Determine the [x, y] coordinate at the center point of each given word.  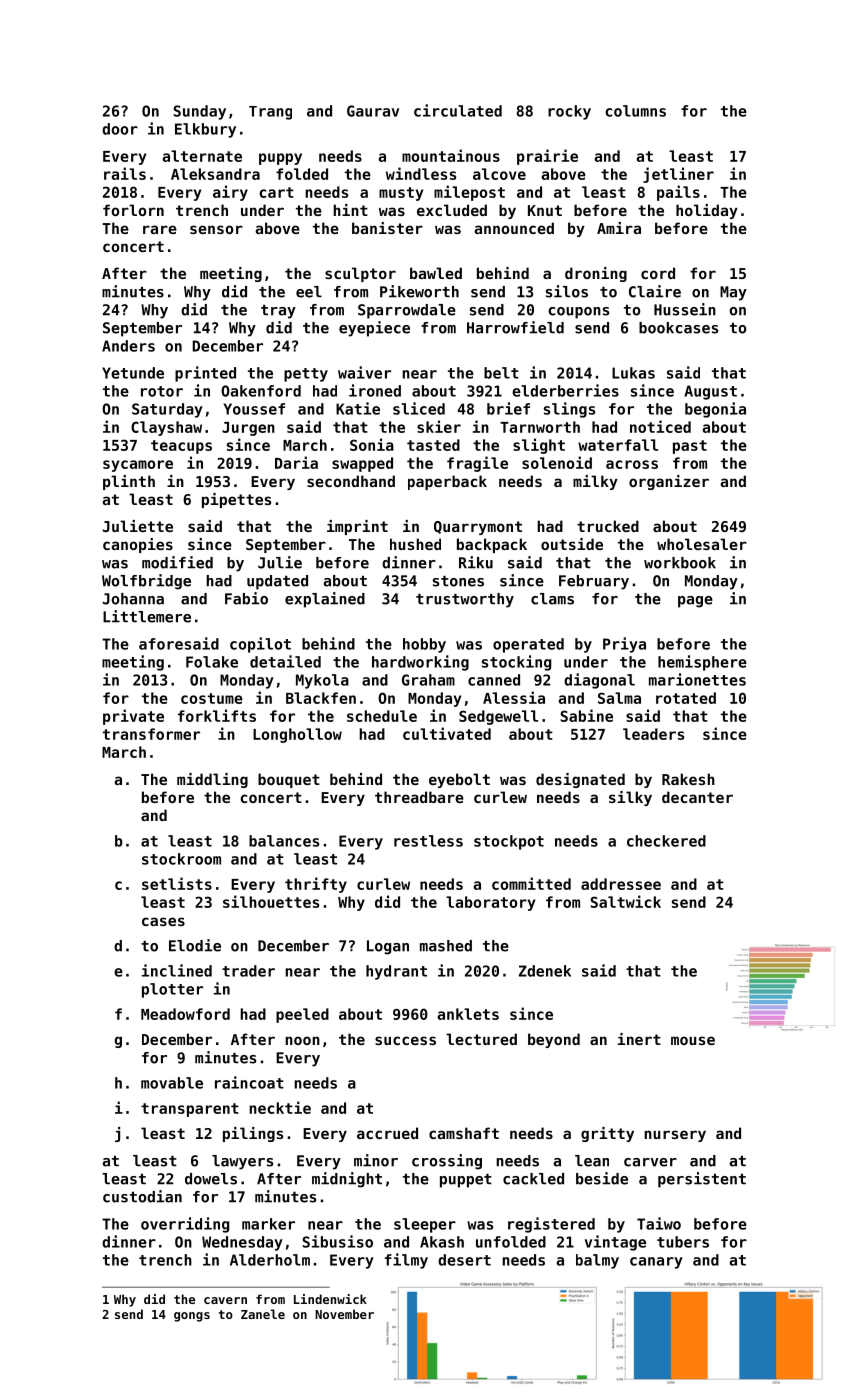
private [133, 717]
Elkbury [205, 130]
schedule [382, 716]
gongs [192, 1317]
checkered [666, 841]
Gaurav [373, 111]
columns [635, 111]
